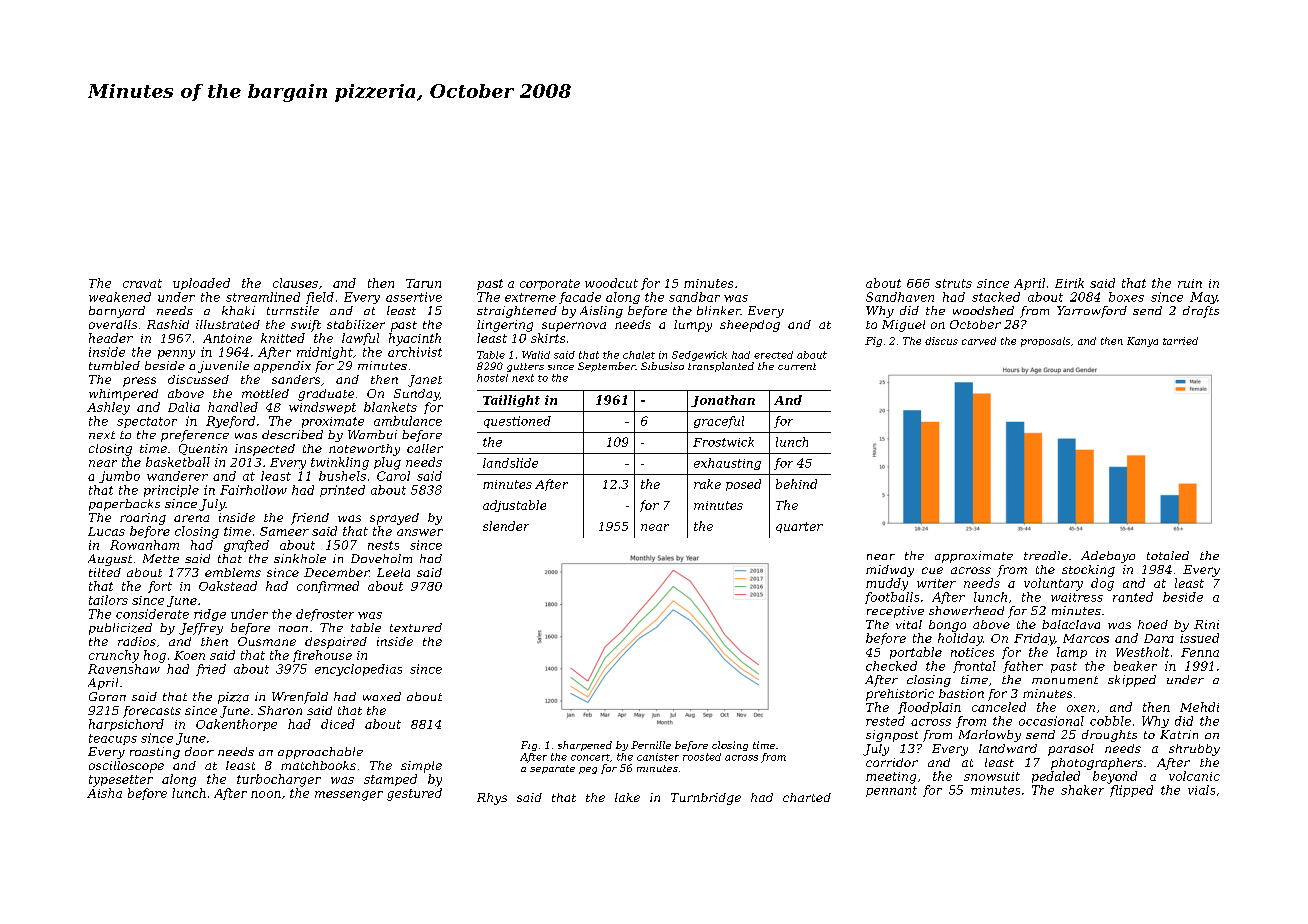  Describe the element at coordinates (627, 797) in the screenshot. I see `lake` at that location.
